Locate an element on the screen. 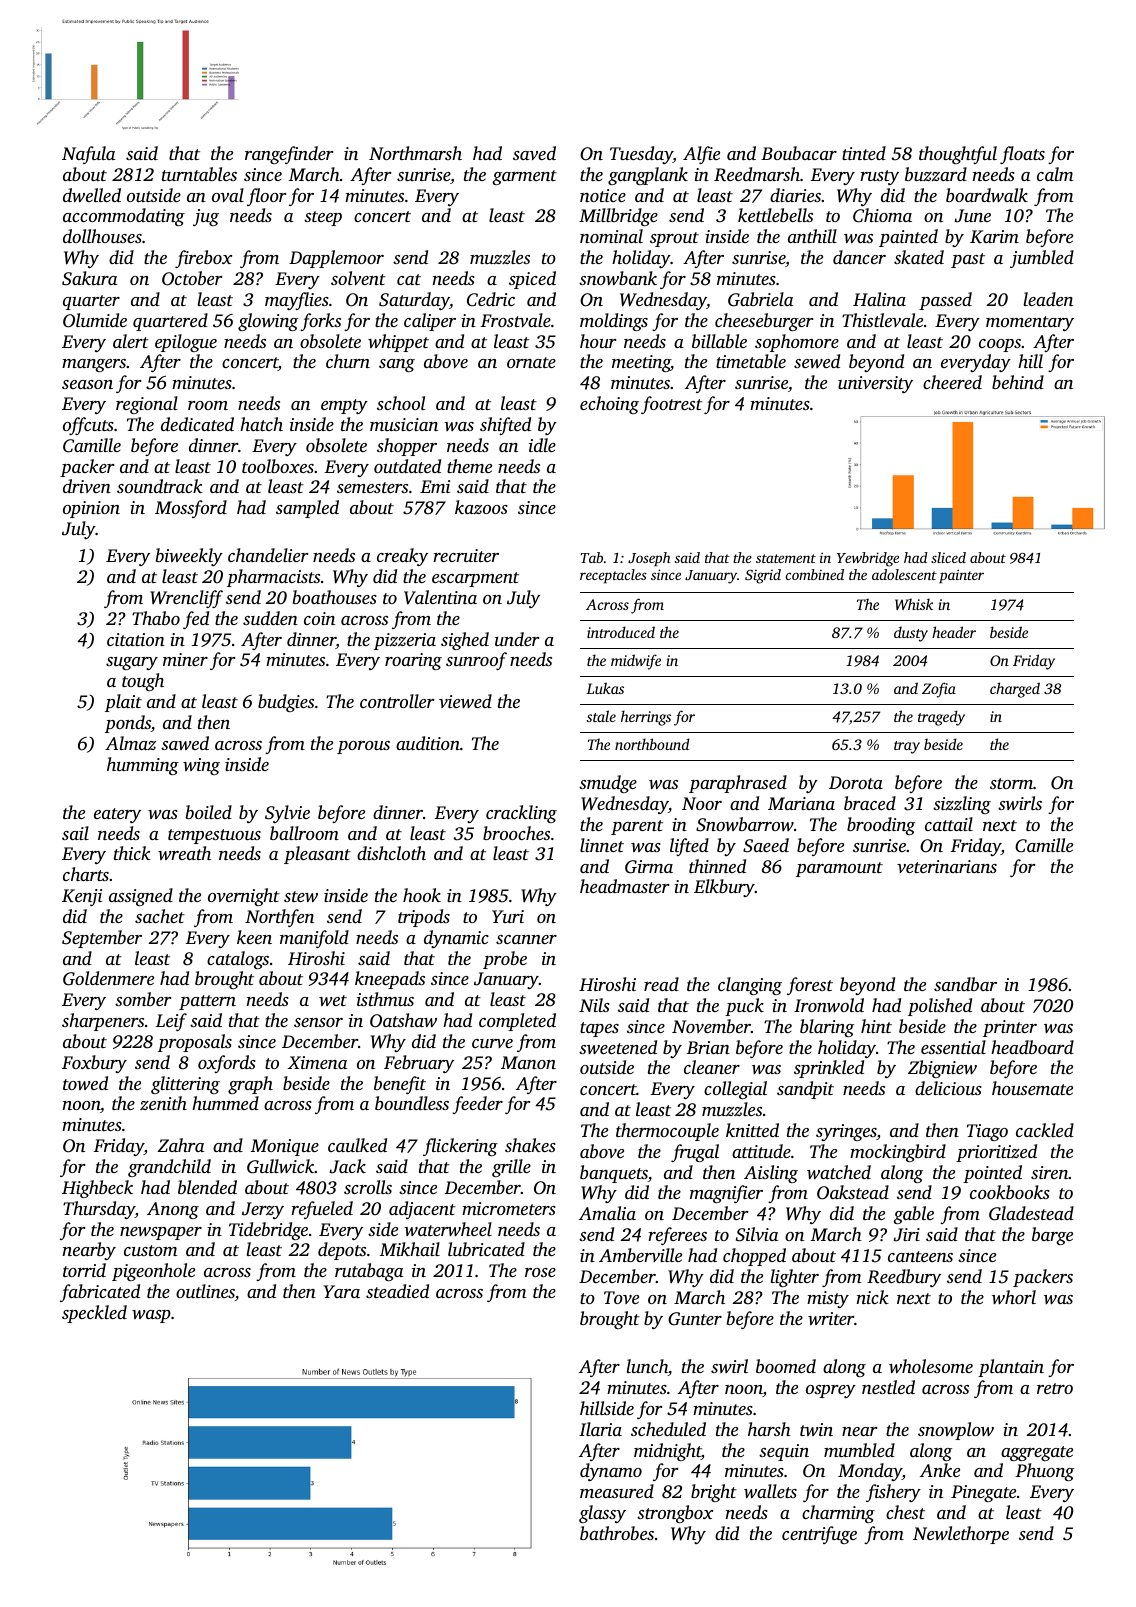 Image resolution: width=1136 pixels, height=1607 pixels. Newlethorpe is located at coordinates (961, 1535).
